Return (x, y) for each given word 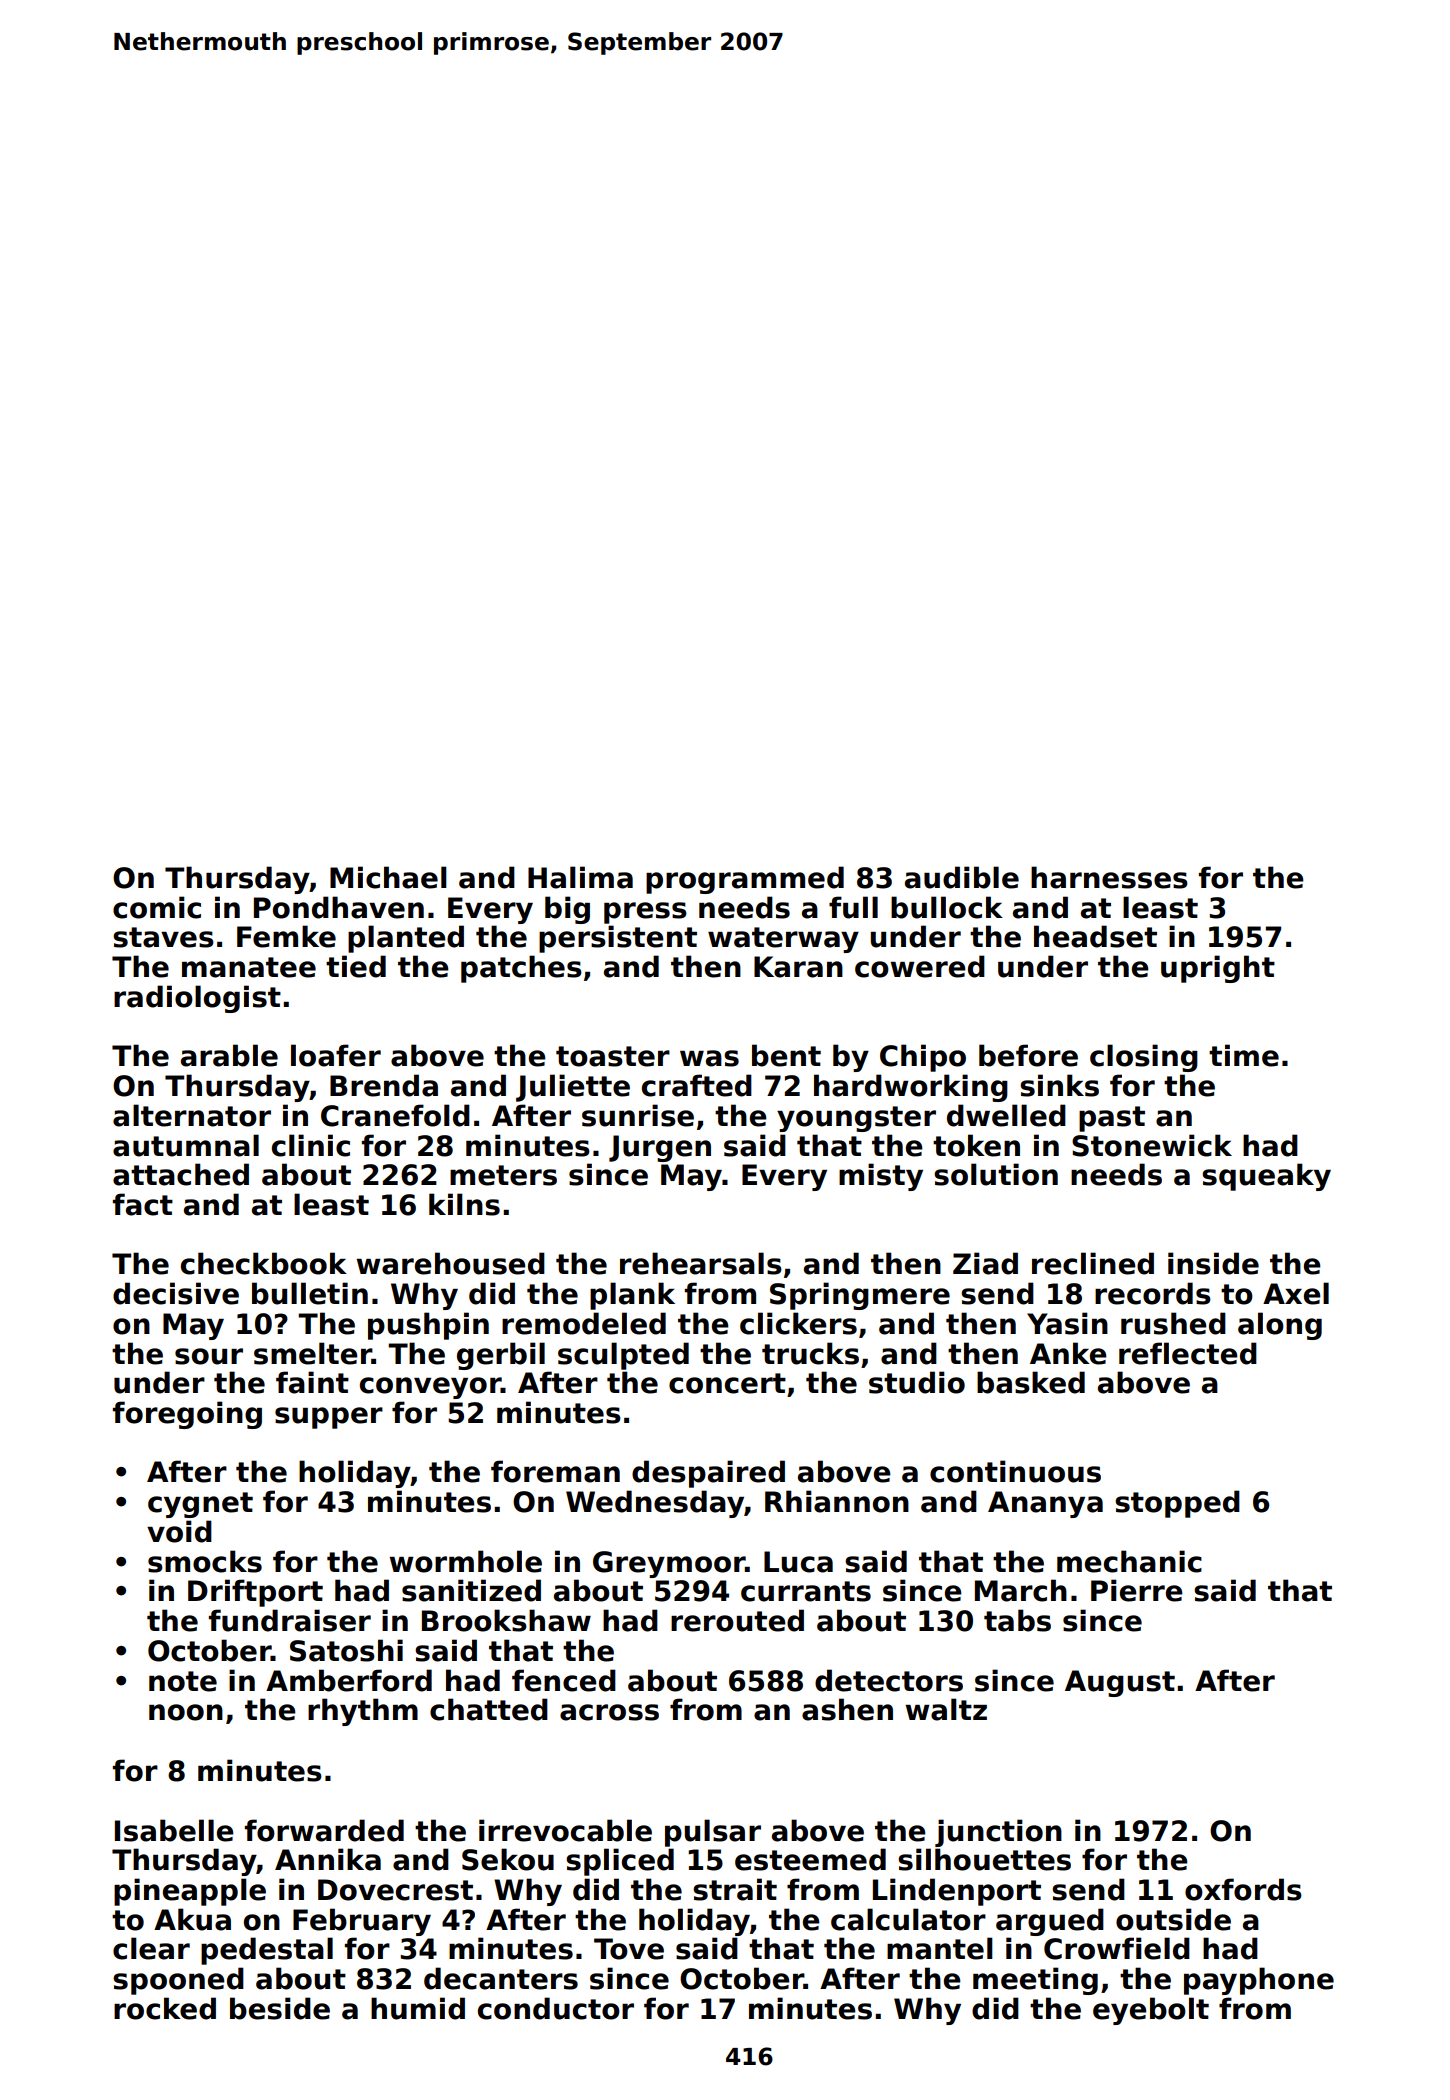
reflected (1188, 1353)
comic (157, 907)
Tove (629, 1949)
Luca (798, 1562)
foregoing (187, 1415)
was (709, 1058)
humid (418, 2008)
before (1028, 1055)
